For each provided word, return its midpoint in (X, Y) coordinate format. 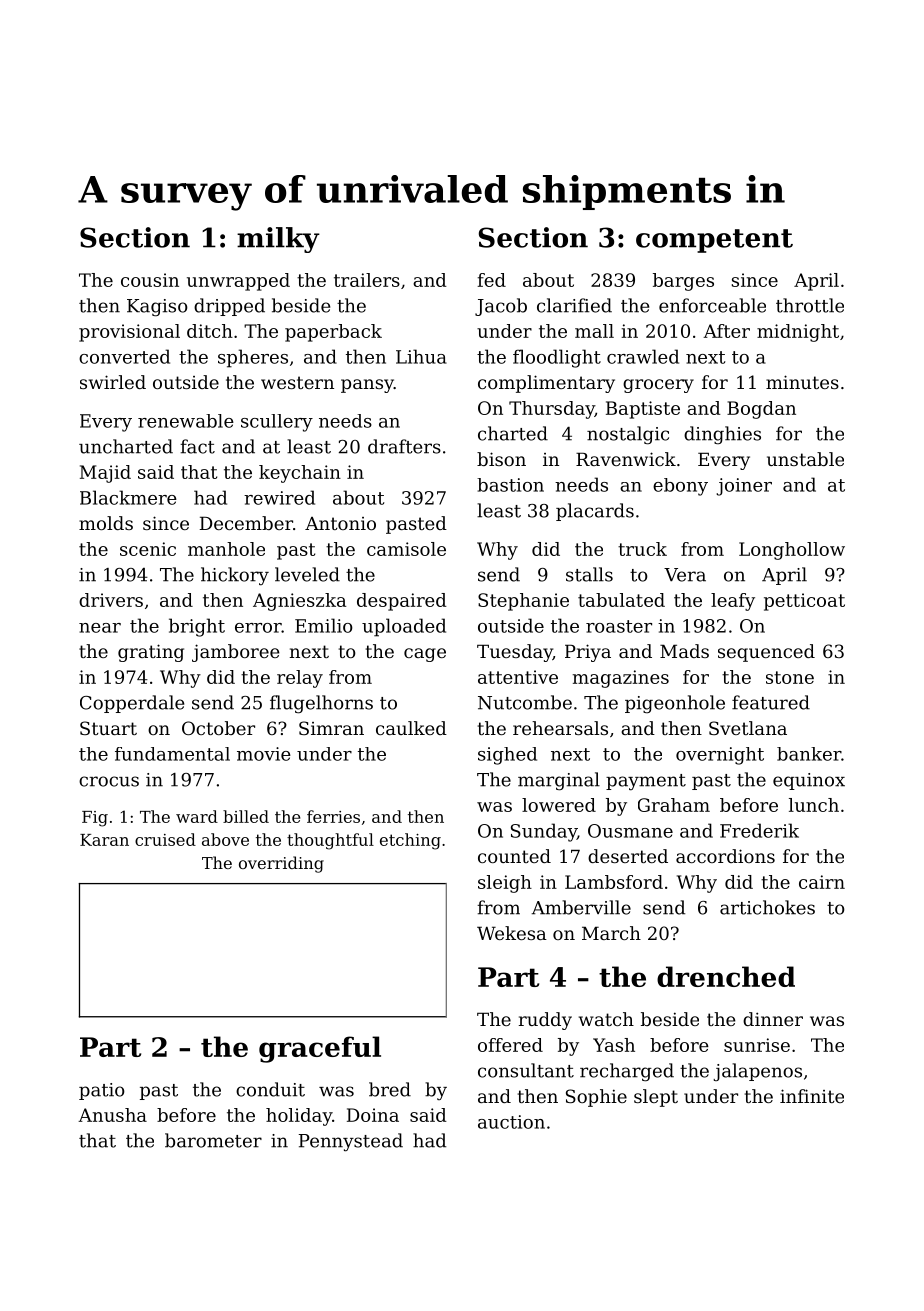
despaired (402, 602)
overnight (720, 756)
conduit (270, 1089)
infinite (812, 1096)
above (225, 839)
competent (714, 241)
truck (642, 549)
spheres (253, 358)
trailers (367, 280)
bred (390, 1089)
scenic (148, 549)
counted (514, 856)
